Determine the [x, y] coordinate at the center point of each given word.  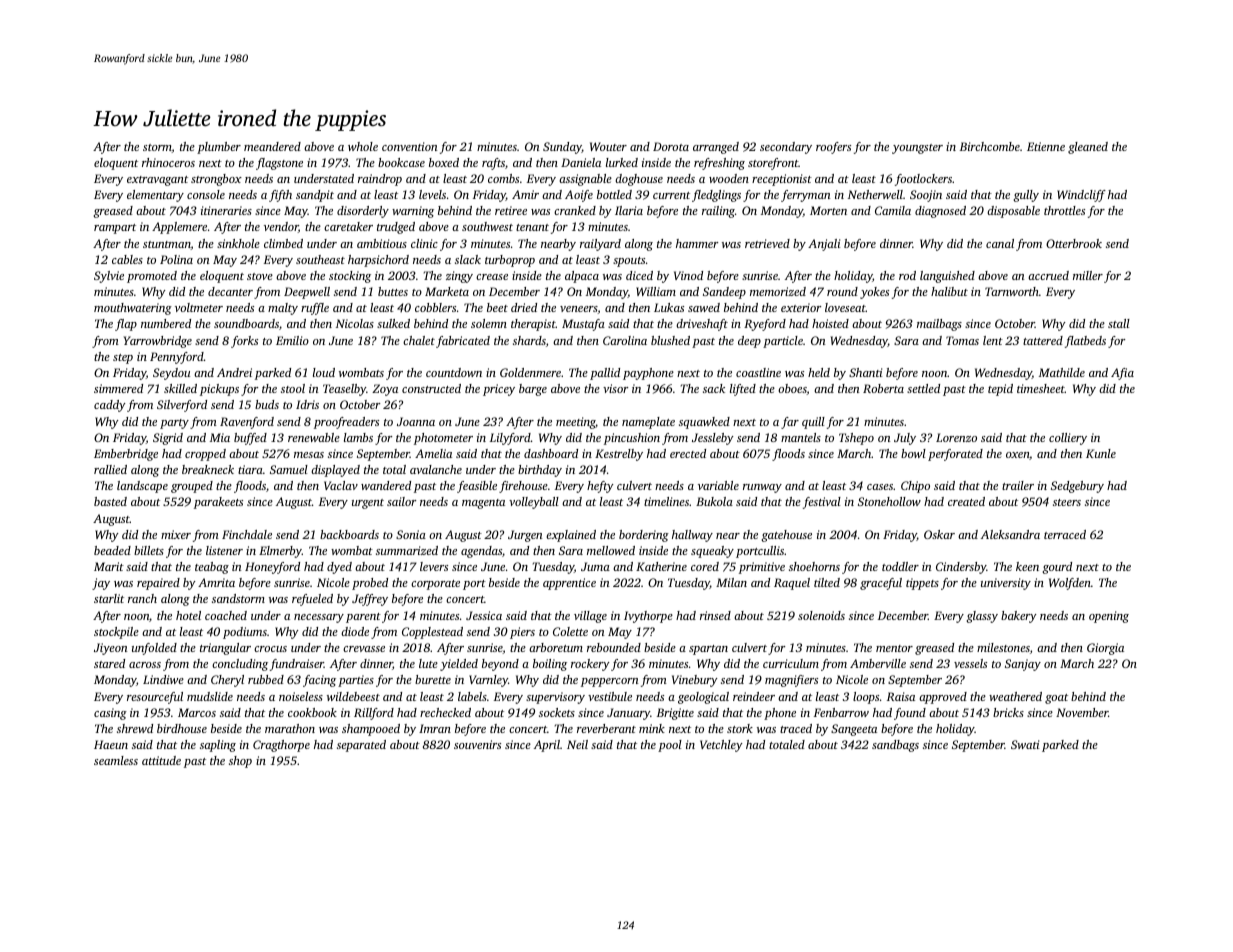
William [656, 291]
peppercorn [610, 682]
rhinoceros [168, 162]
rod [907, 275]
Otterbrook [1074, 243]
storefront [773, 164]
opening [1109, 617]
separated [361, 746]
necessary [319, 618]
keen [1027, 566]
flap [126, 325]
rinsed [715, 615]
